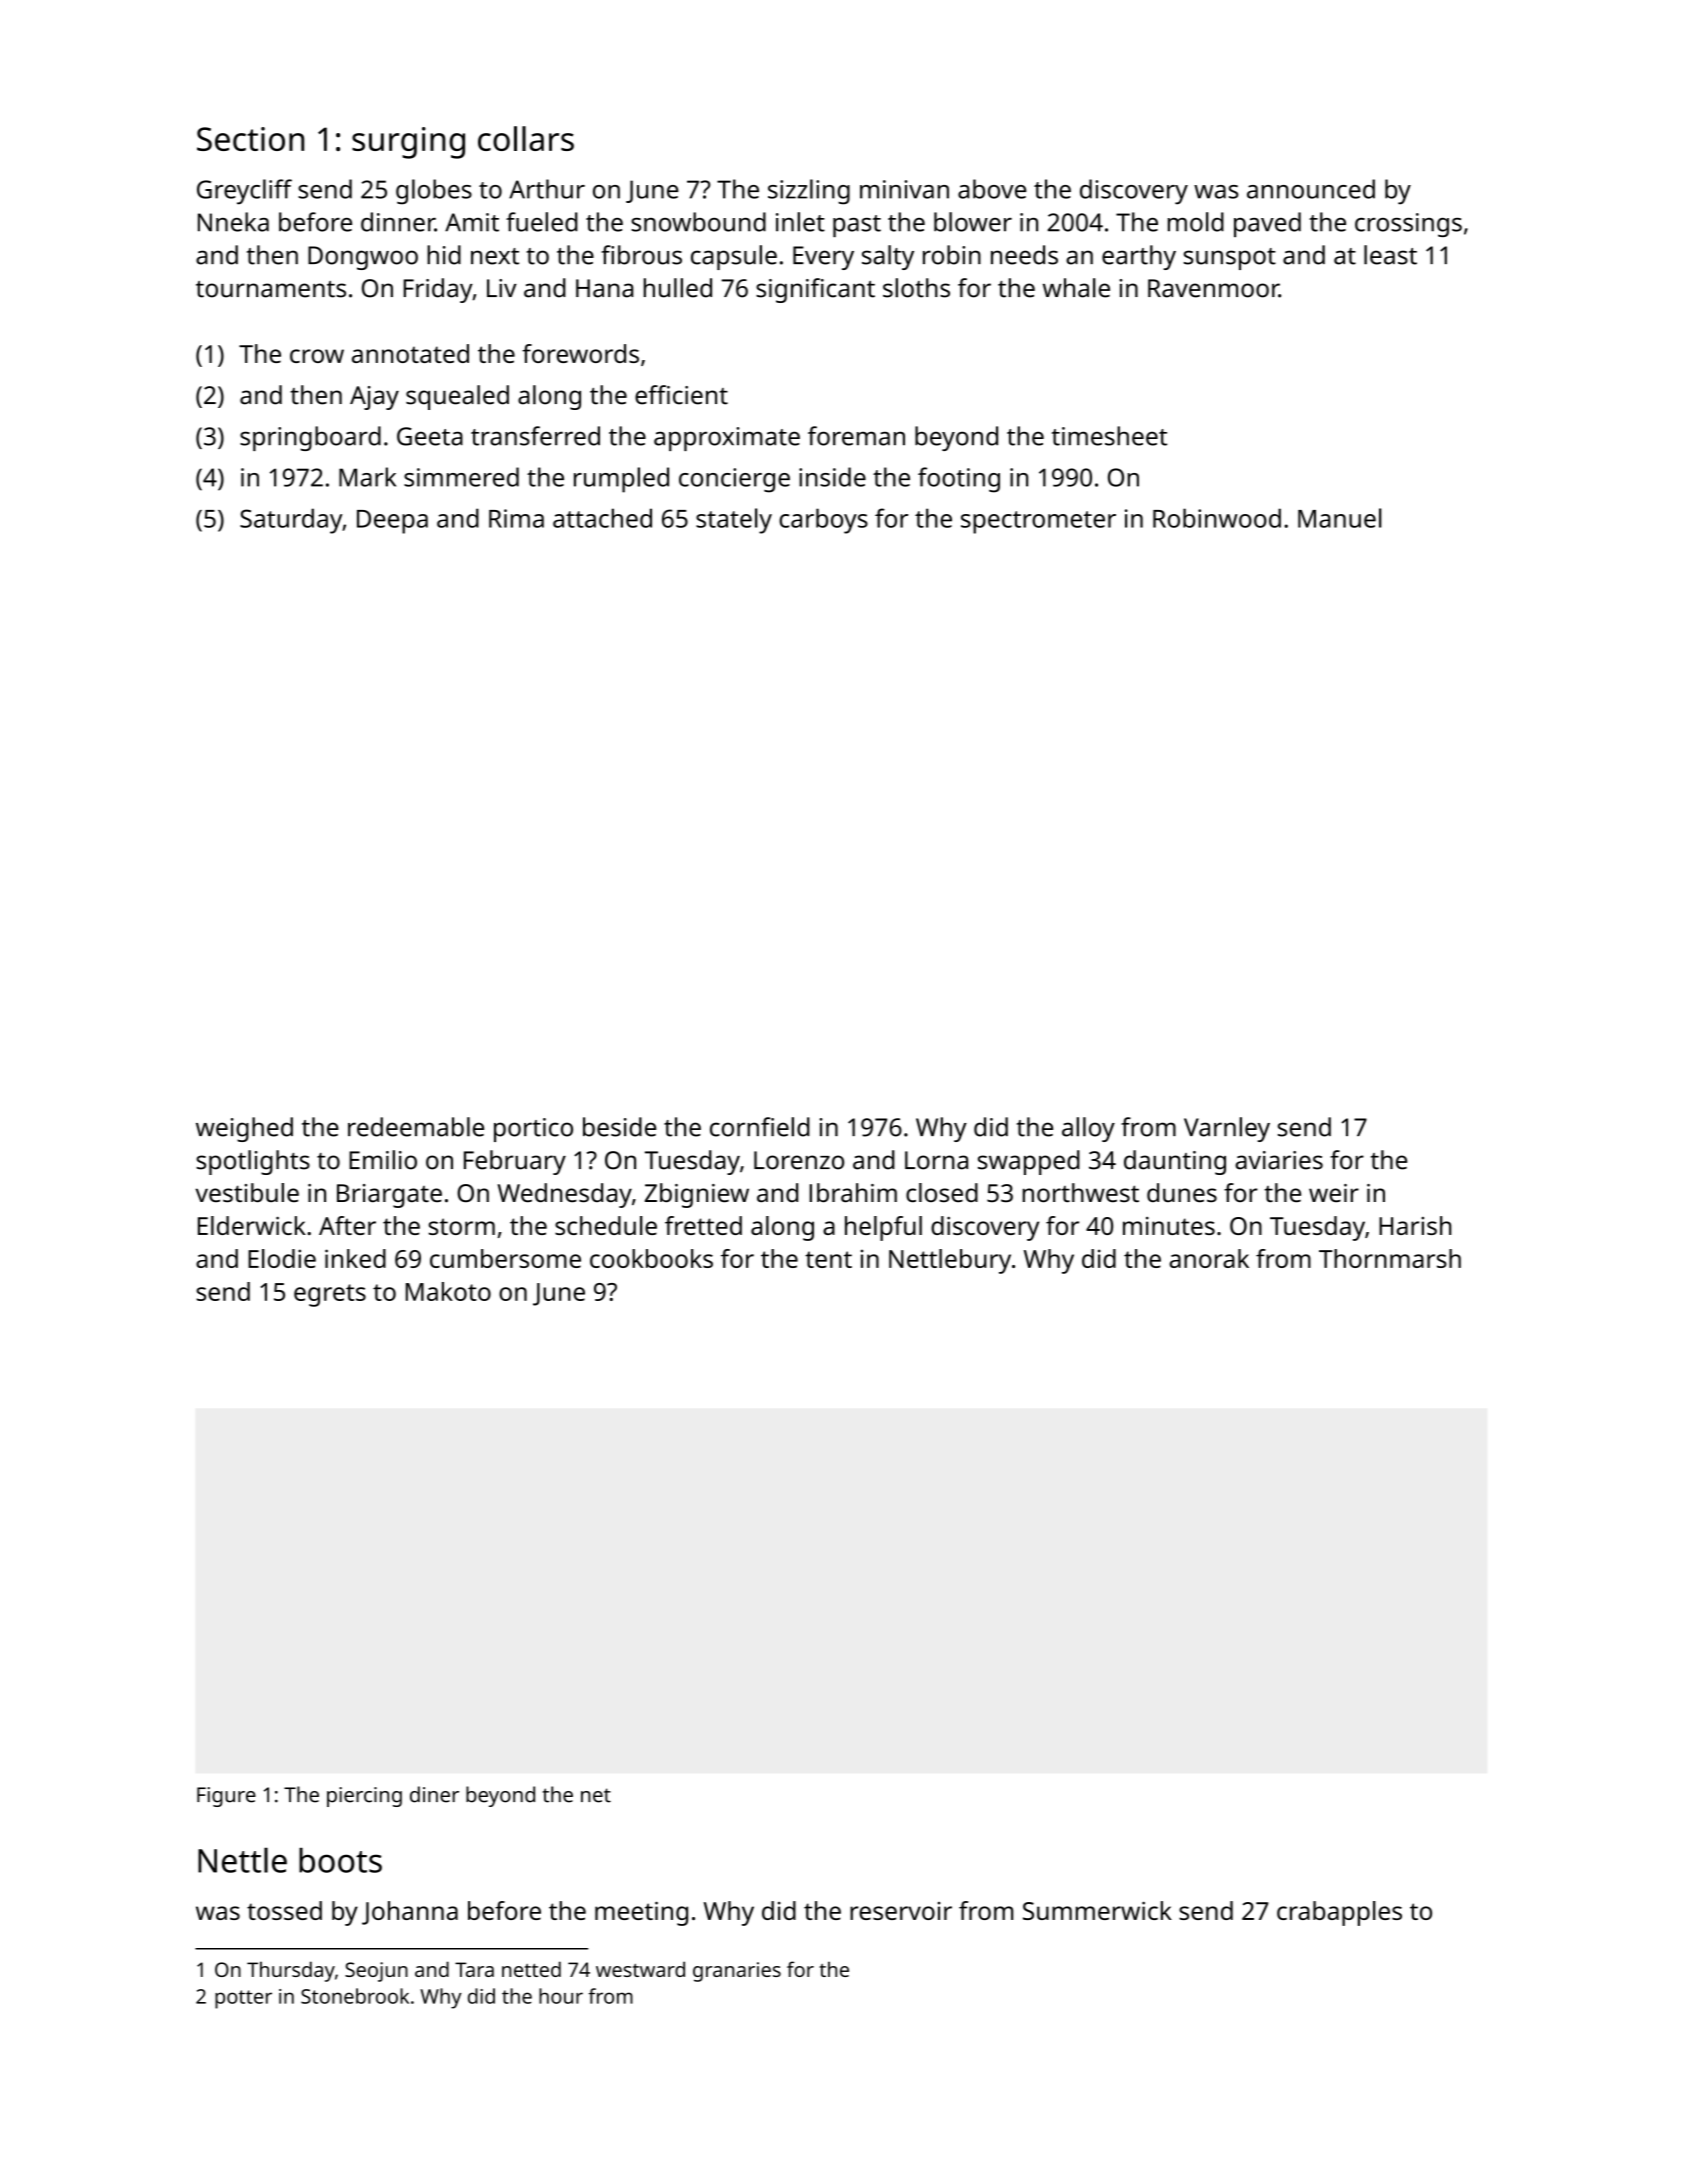  I want to click on weir, so click(1334, 1193).
